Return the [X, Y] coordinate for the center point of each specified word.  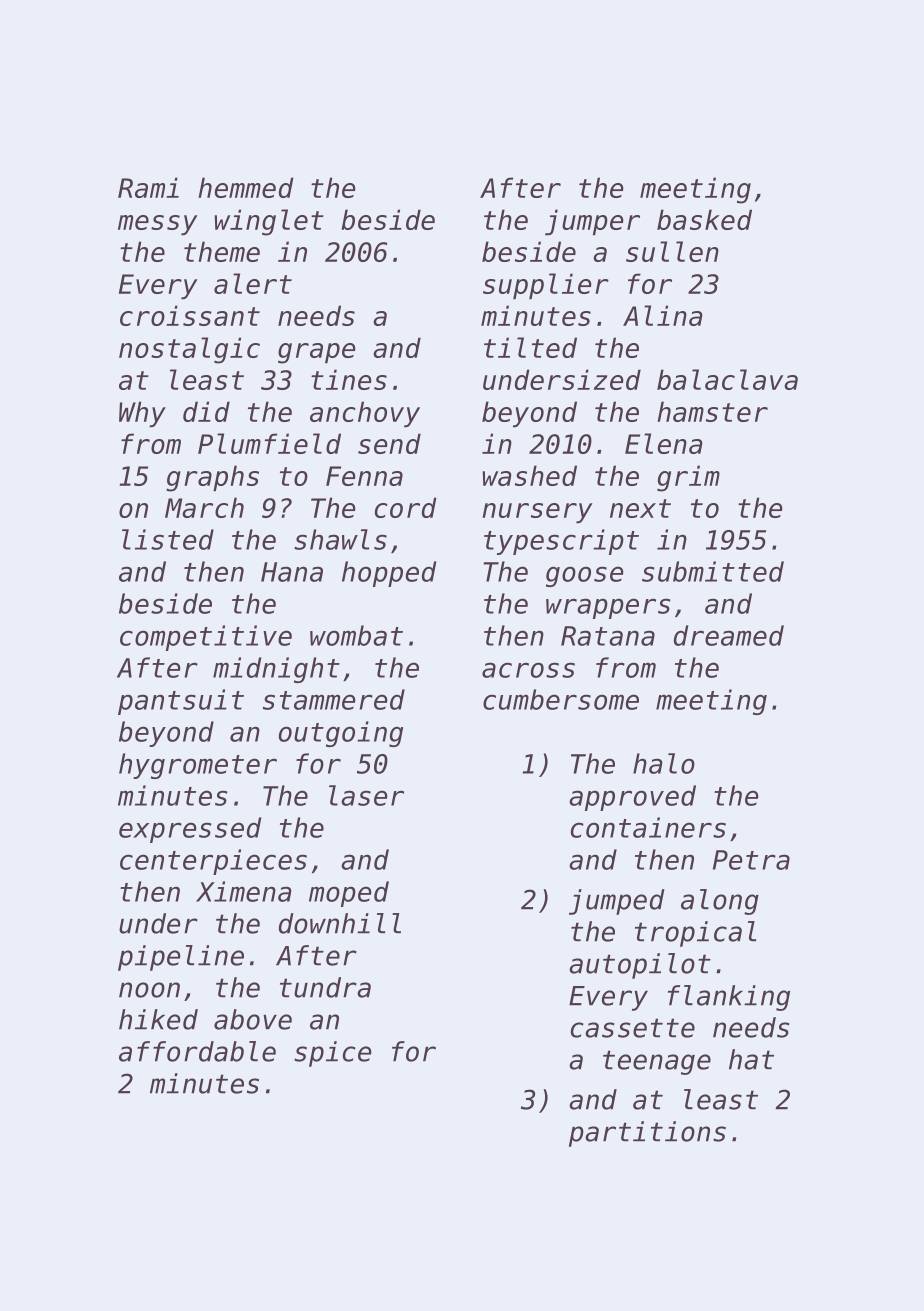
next [640, 508]
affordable [197, 1051]
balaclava [727, 379]
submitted [713, 571]
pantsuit [181, 702]
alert [253, 283]
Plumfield [269, 443]
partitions [647, 1134]
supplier [546, 286]
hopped [389, 574]
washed [529, 475]
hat [751, 1059]
